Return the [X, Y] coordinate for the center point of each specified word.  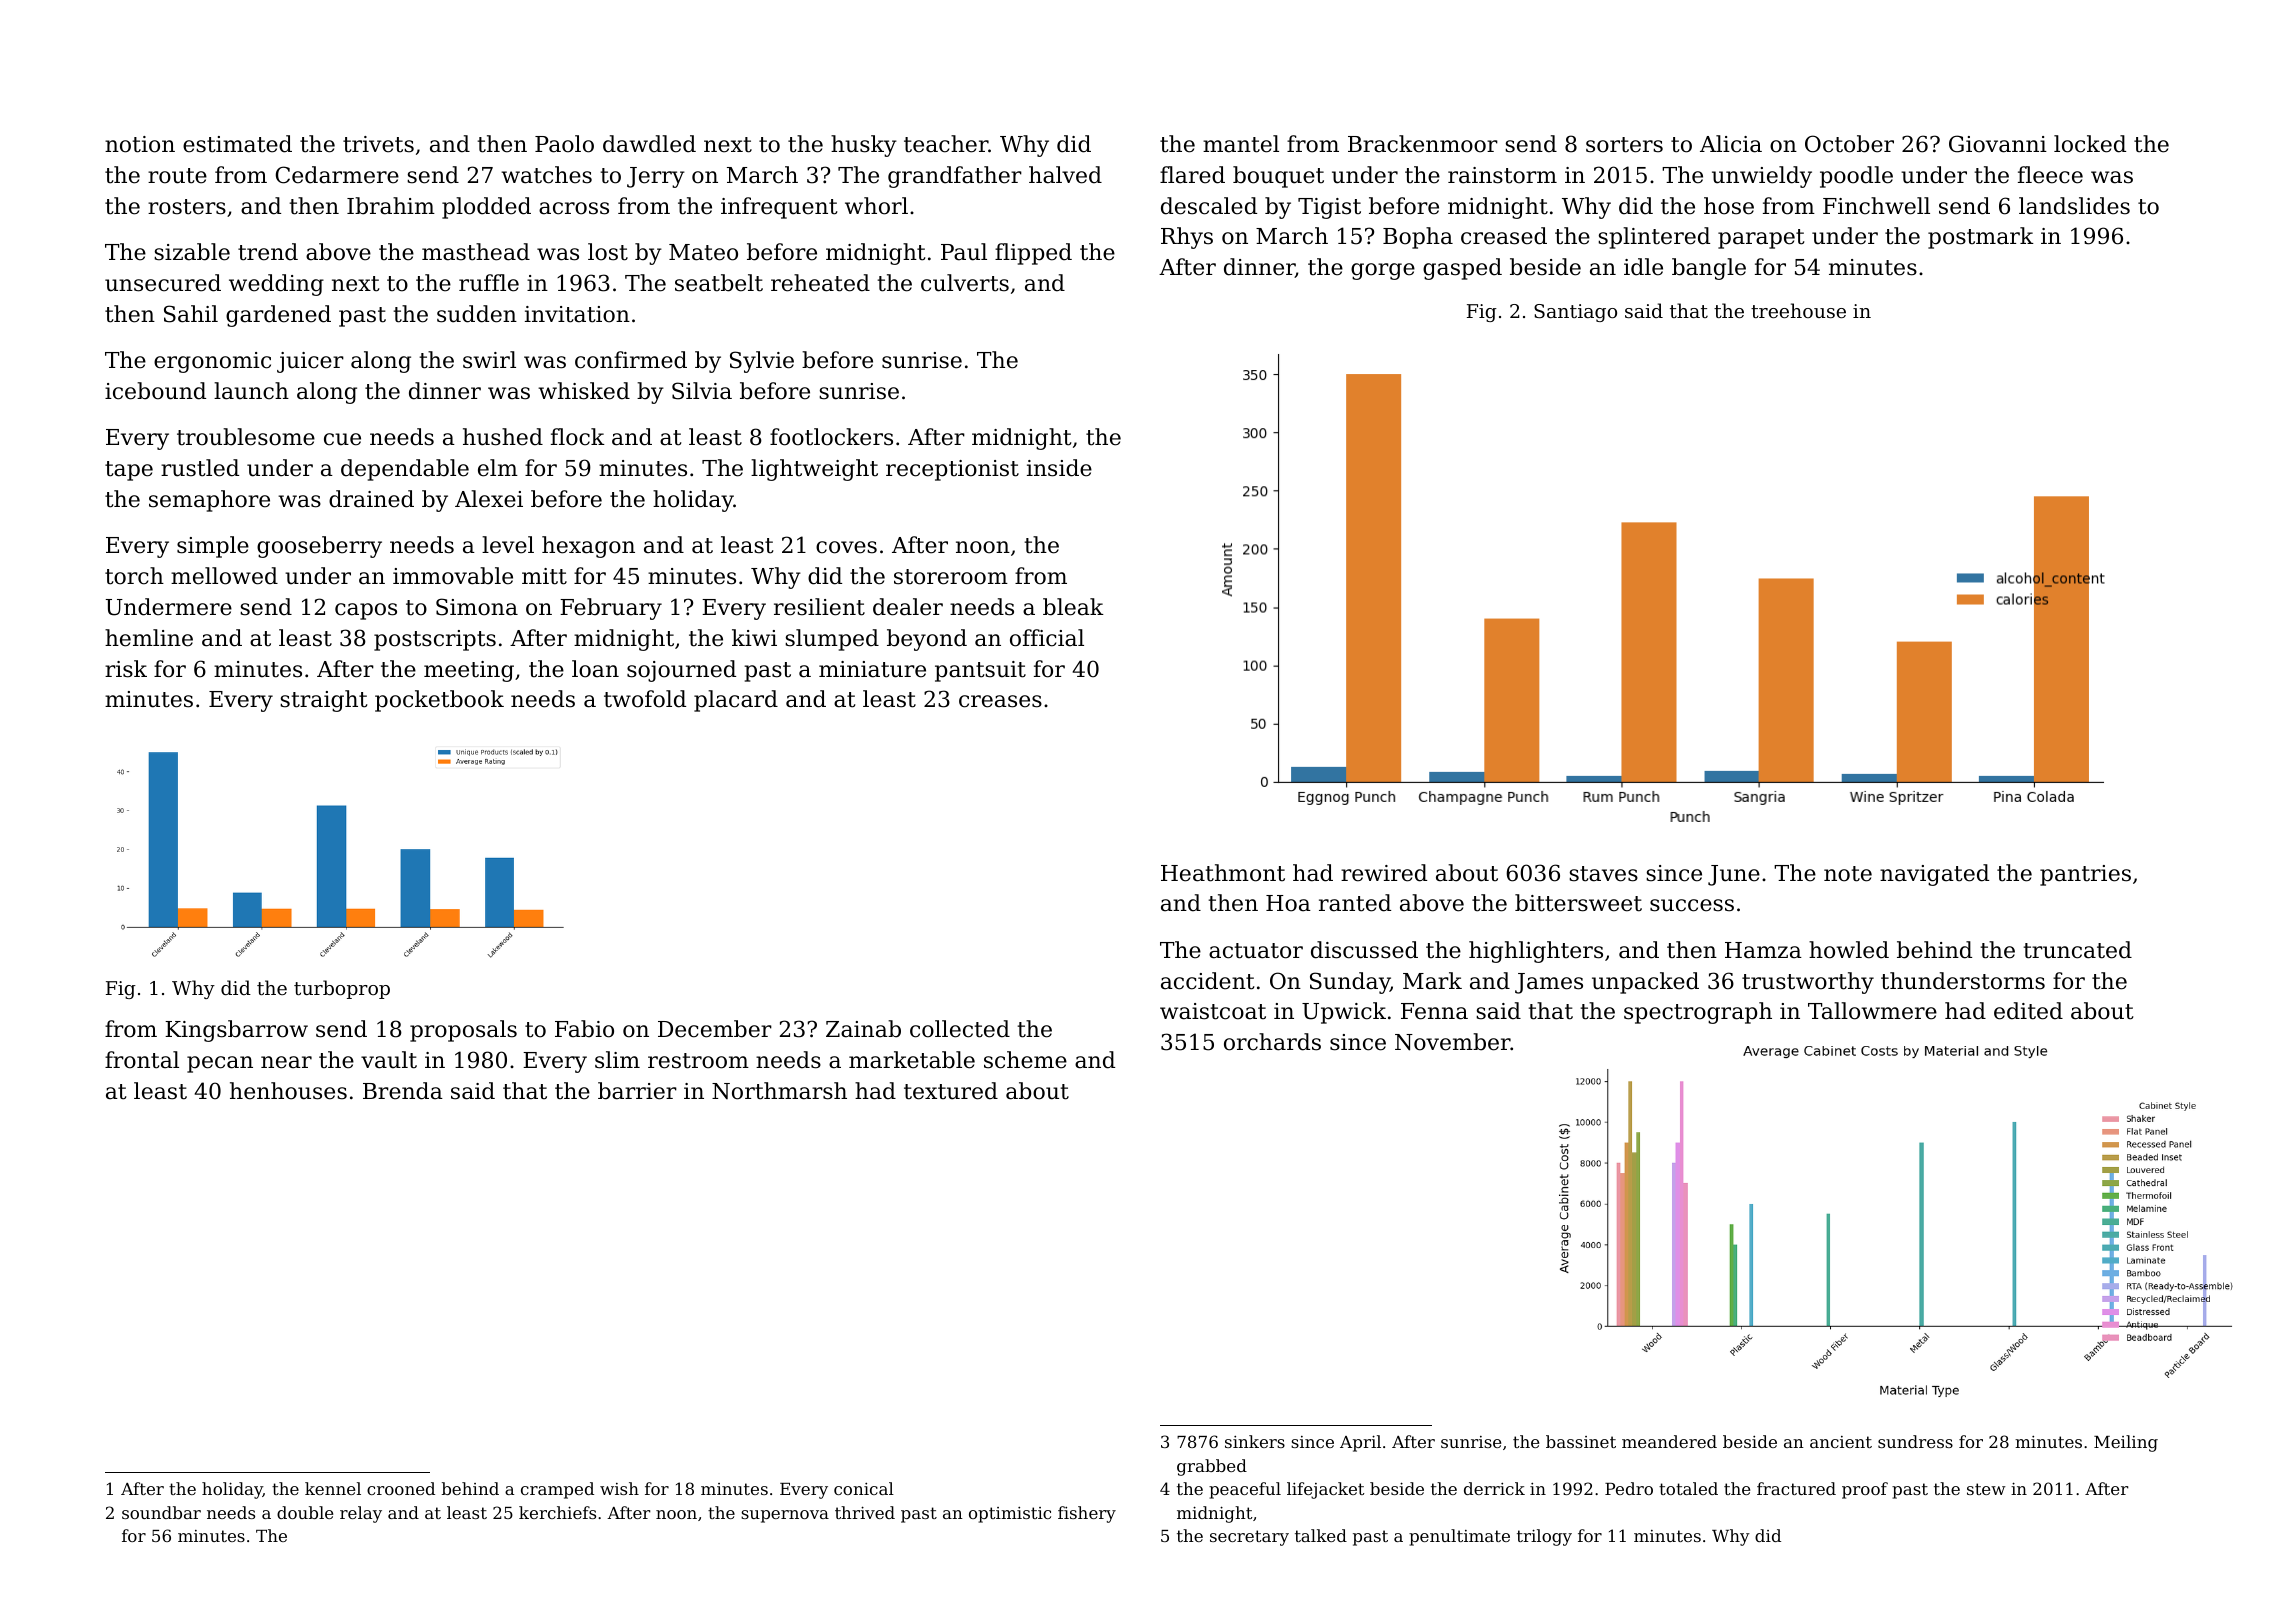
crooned [401, 1488]
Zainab [863, 1029]
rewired [1384, 873]
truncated [2077, 950]
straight [324, 701]
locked [2090, 144]
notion [140, 144]
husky [864, 146]
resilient [819, 607]
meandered [1669, 1441]
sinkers [1255, 1441]
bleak [1073, 607]
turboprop [342, 989]
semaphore [209, 501]
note [1848, 874]
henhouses [288, 1091]
